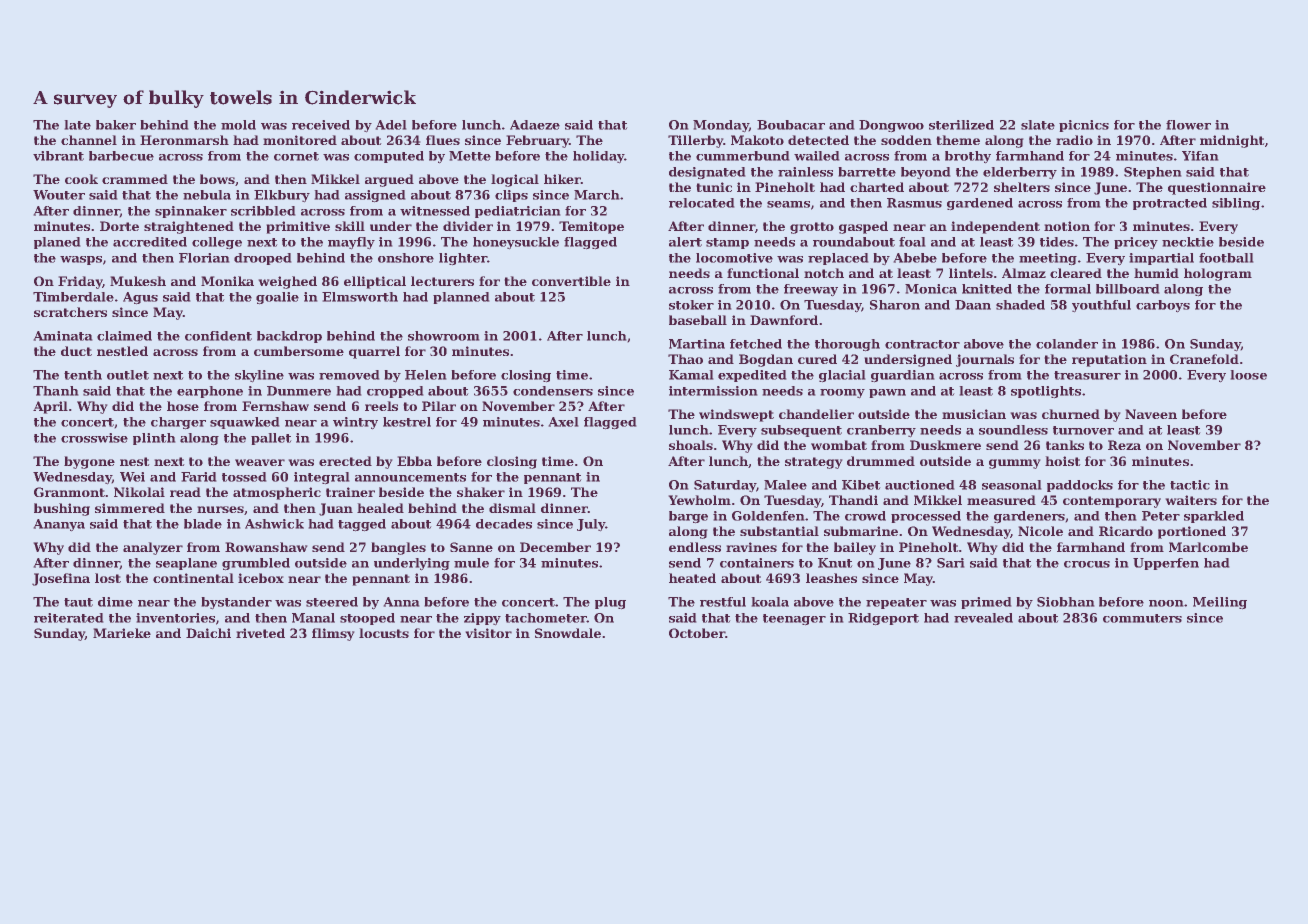 This screenshot has height=924, width=1308. I want to click on bygone, so click(89, 462).
